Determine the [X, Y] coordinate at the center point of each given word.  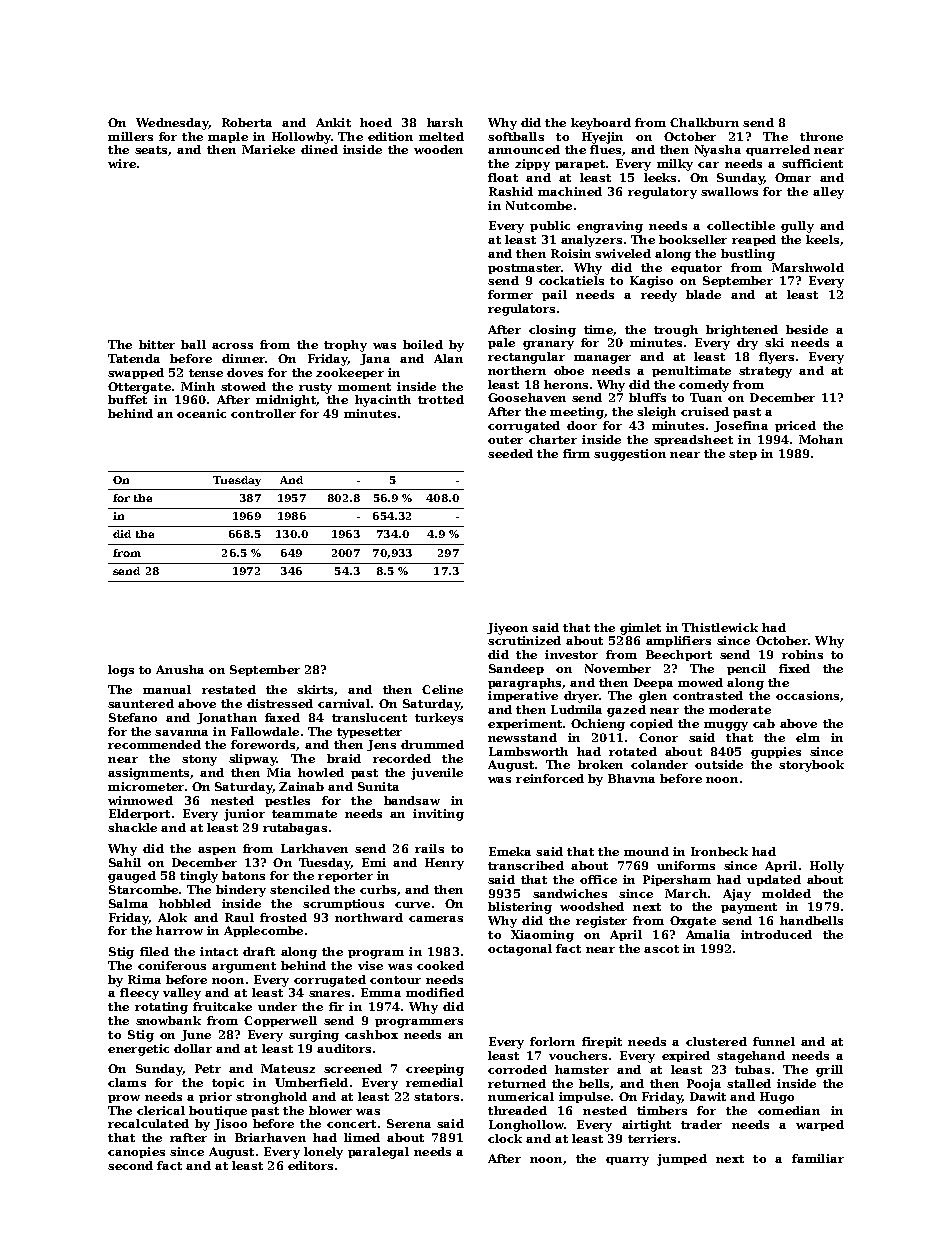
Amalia [708, 934]
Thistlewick [720, 627]
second [130, 1165]
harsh [445, 122]
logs [121, 671]
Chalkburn [704, 122]
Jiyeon [507, 629]
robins [802, 654]
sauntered [141, 703]
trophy [345, 346]
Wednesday [172, 124]
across [232, 346]
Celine [442, 689]
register [601, 922]
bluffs [647, 397]
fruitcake [222, 1006]
